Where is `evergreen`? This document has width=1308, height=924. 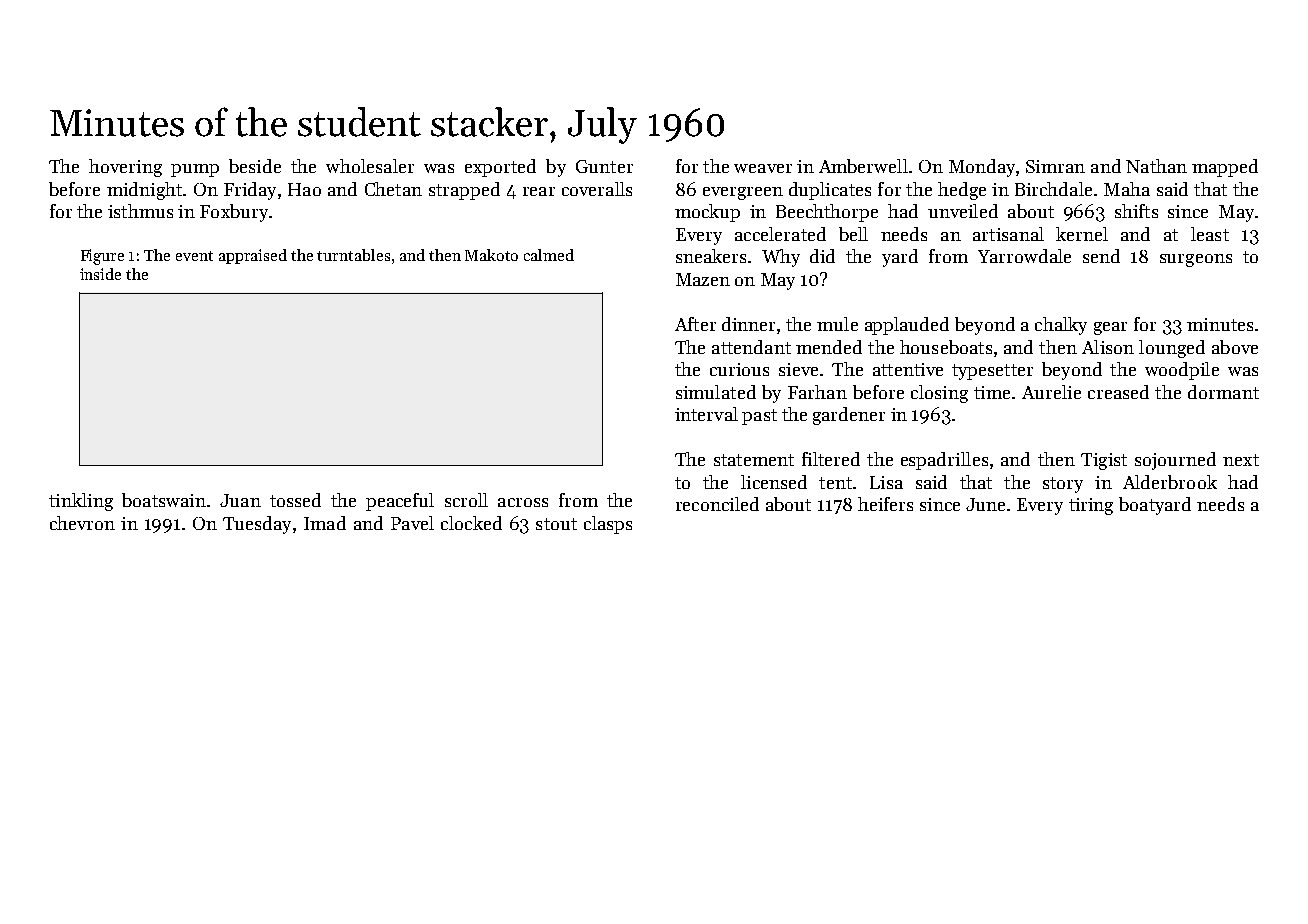
evergreen is located at coordinates (743, 193).
